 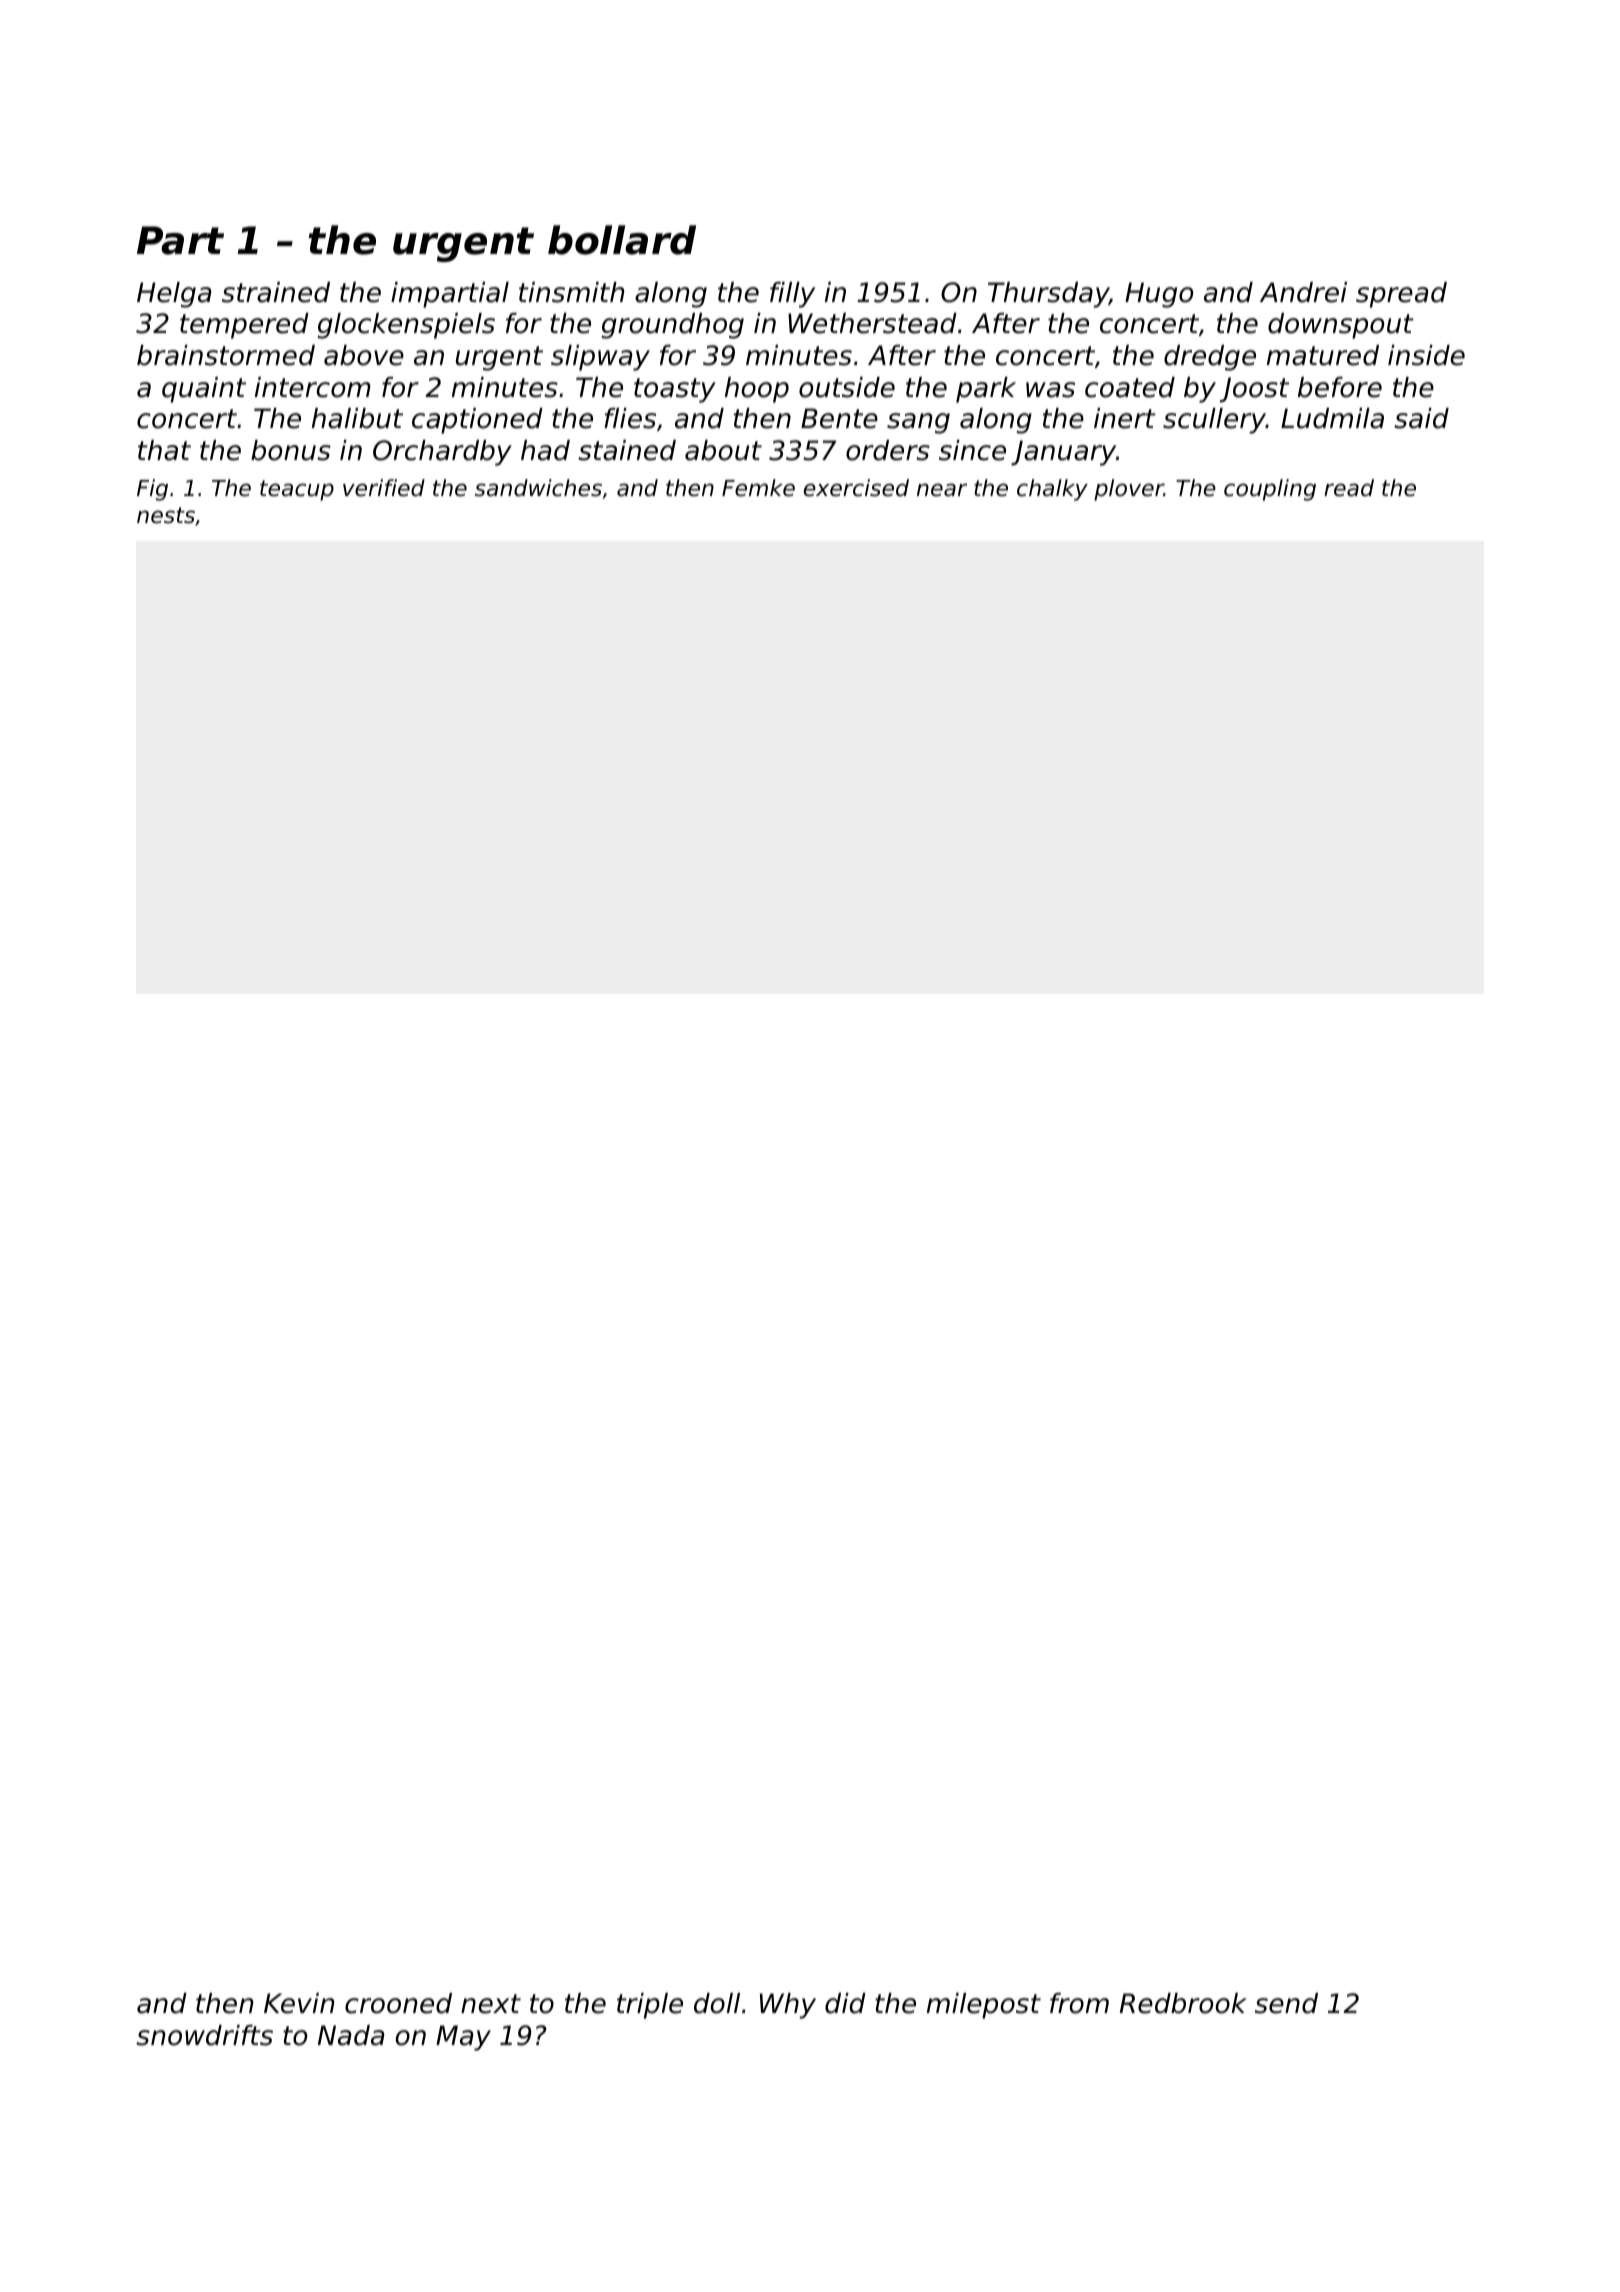 I want to click on intercom, so click(x=313, y=387).
